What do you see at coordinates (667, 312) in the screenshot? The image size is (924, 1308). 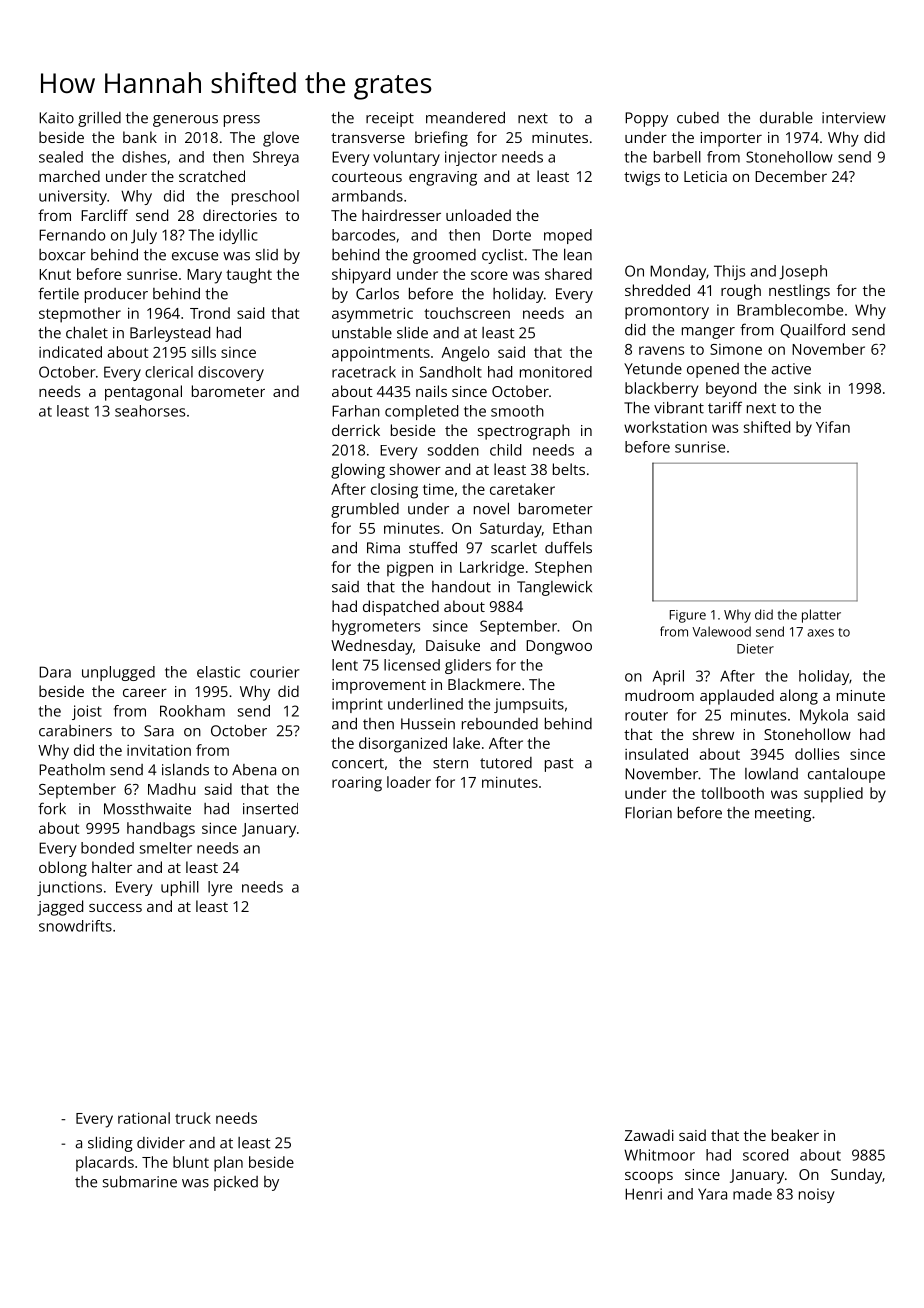 I see `promontory` at bounding box center [667, 312].
